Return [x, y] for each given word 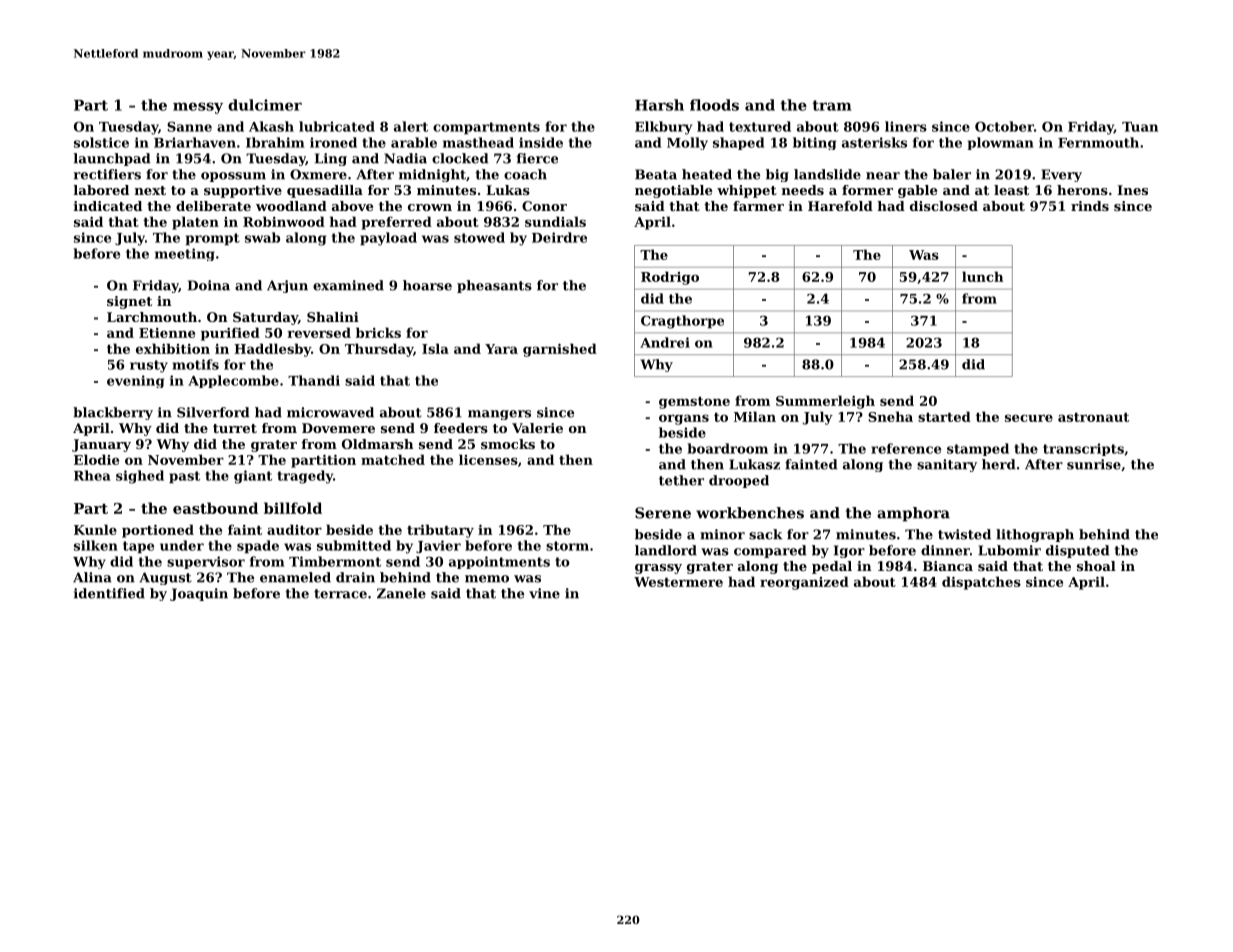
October [1004, 126]
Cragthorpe [682, 322]
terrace [340, 594]
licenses [488, 459]
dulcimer [265, 105]
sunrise [1094, 464]
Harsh [659, 105]
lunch [982, 276]
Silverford [213, 412]
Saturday [265, 318]
